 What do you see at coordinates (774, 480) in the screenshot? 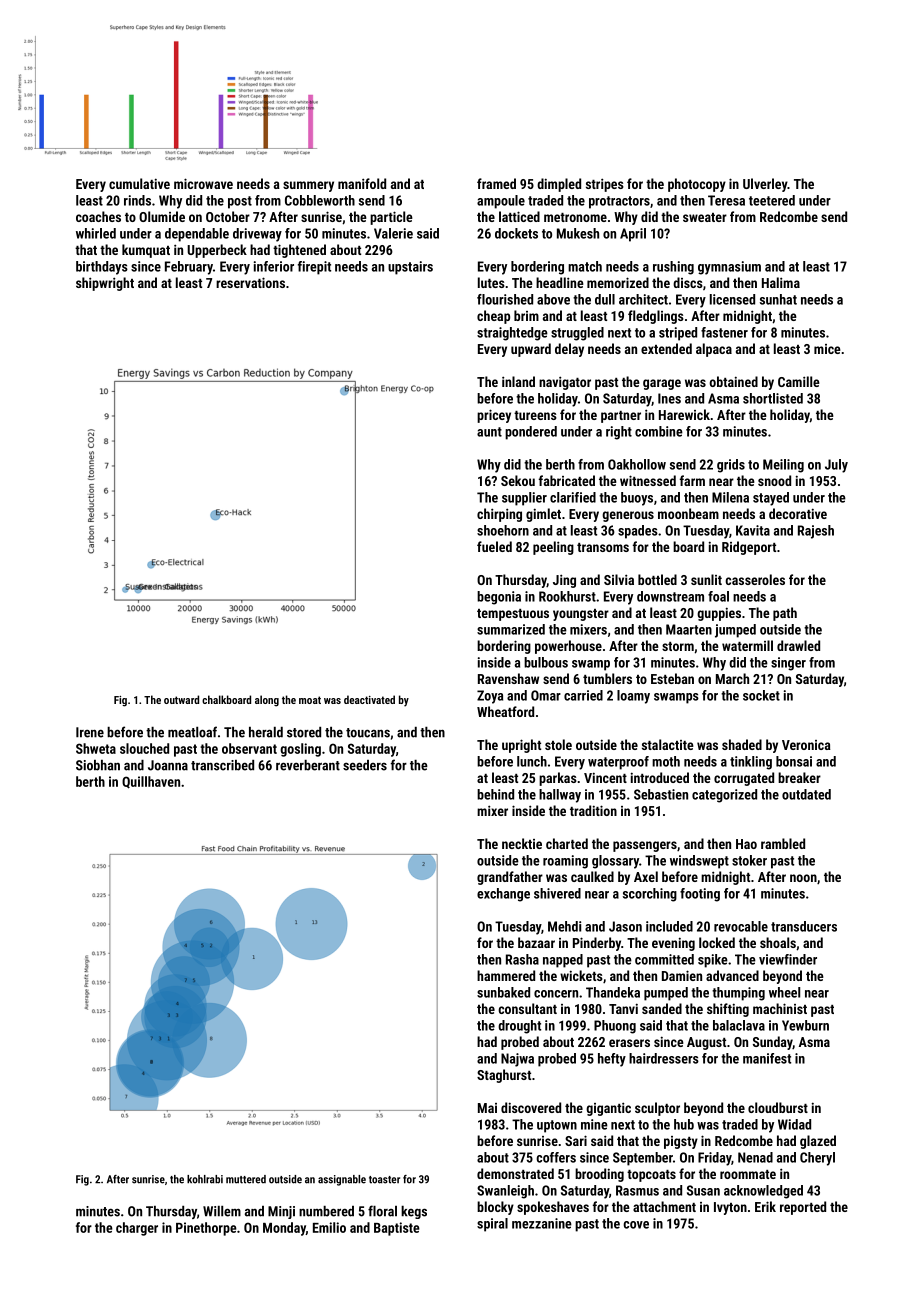
I see `snood` at bounding box center [774, 480].
